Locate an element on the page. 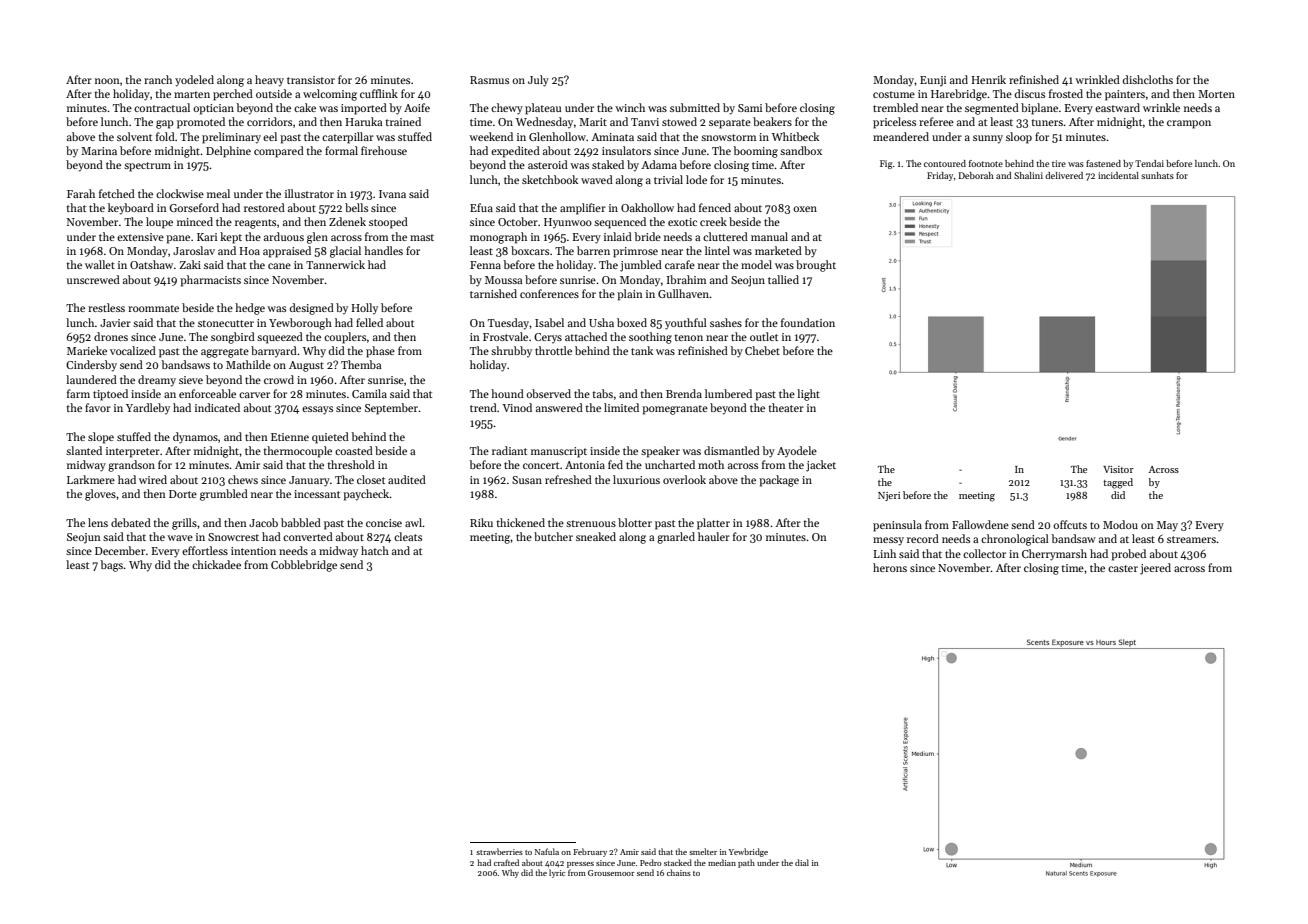 The height and width of the document is (924, 1308). crowd is located at coordinates (279, 379).
